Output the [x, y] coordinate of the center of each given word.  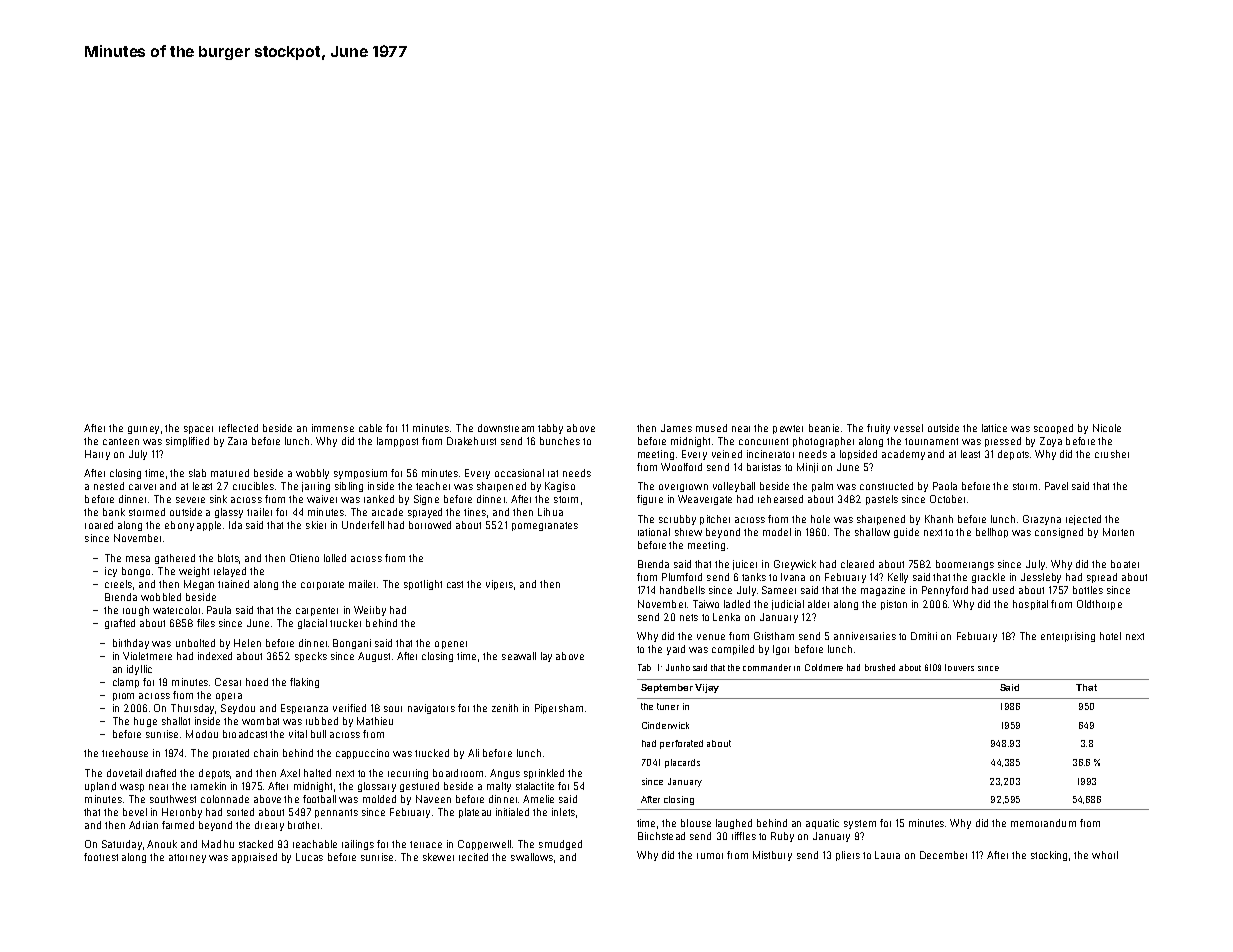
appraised [254, 858]
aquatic [822, 824]
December [943, 855]
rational [654, 532]
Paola [945, 486]
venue [711, 637]
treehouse [125, 753]
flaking [304, 683]
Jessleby [1041, 578]
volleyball [734, 487]
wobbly [312, 474]
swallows [532, 857]
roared [99, 525]
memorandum [1043, 823]
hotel [1110, 636]
